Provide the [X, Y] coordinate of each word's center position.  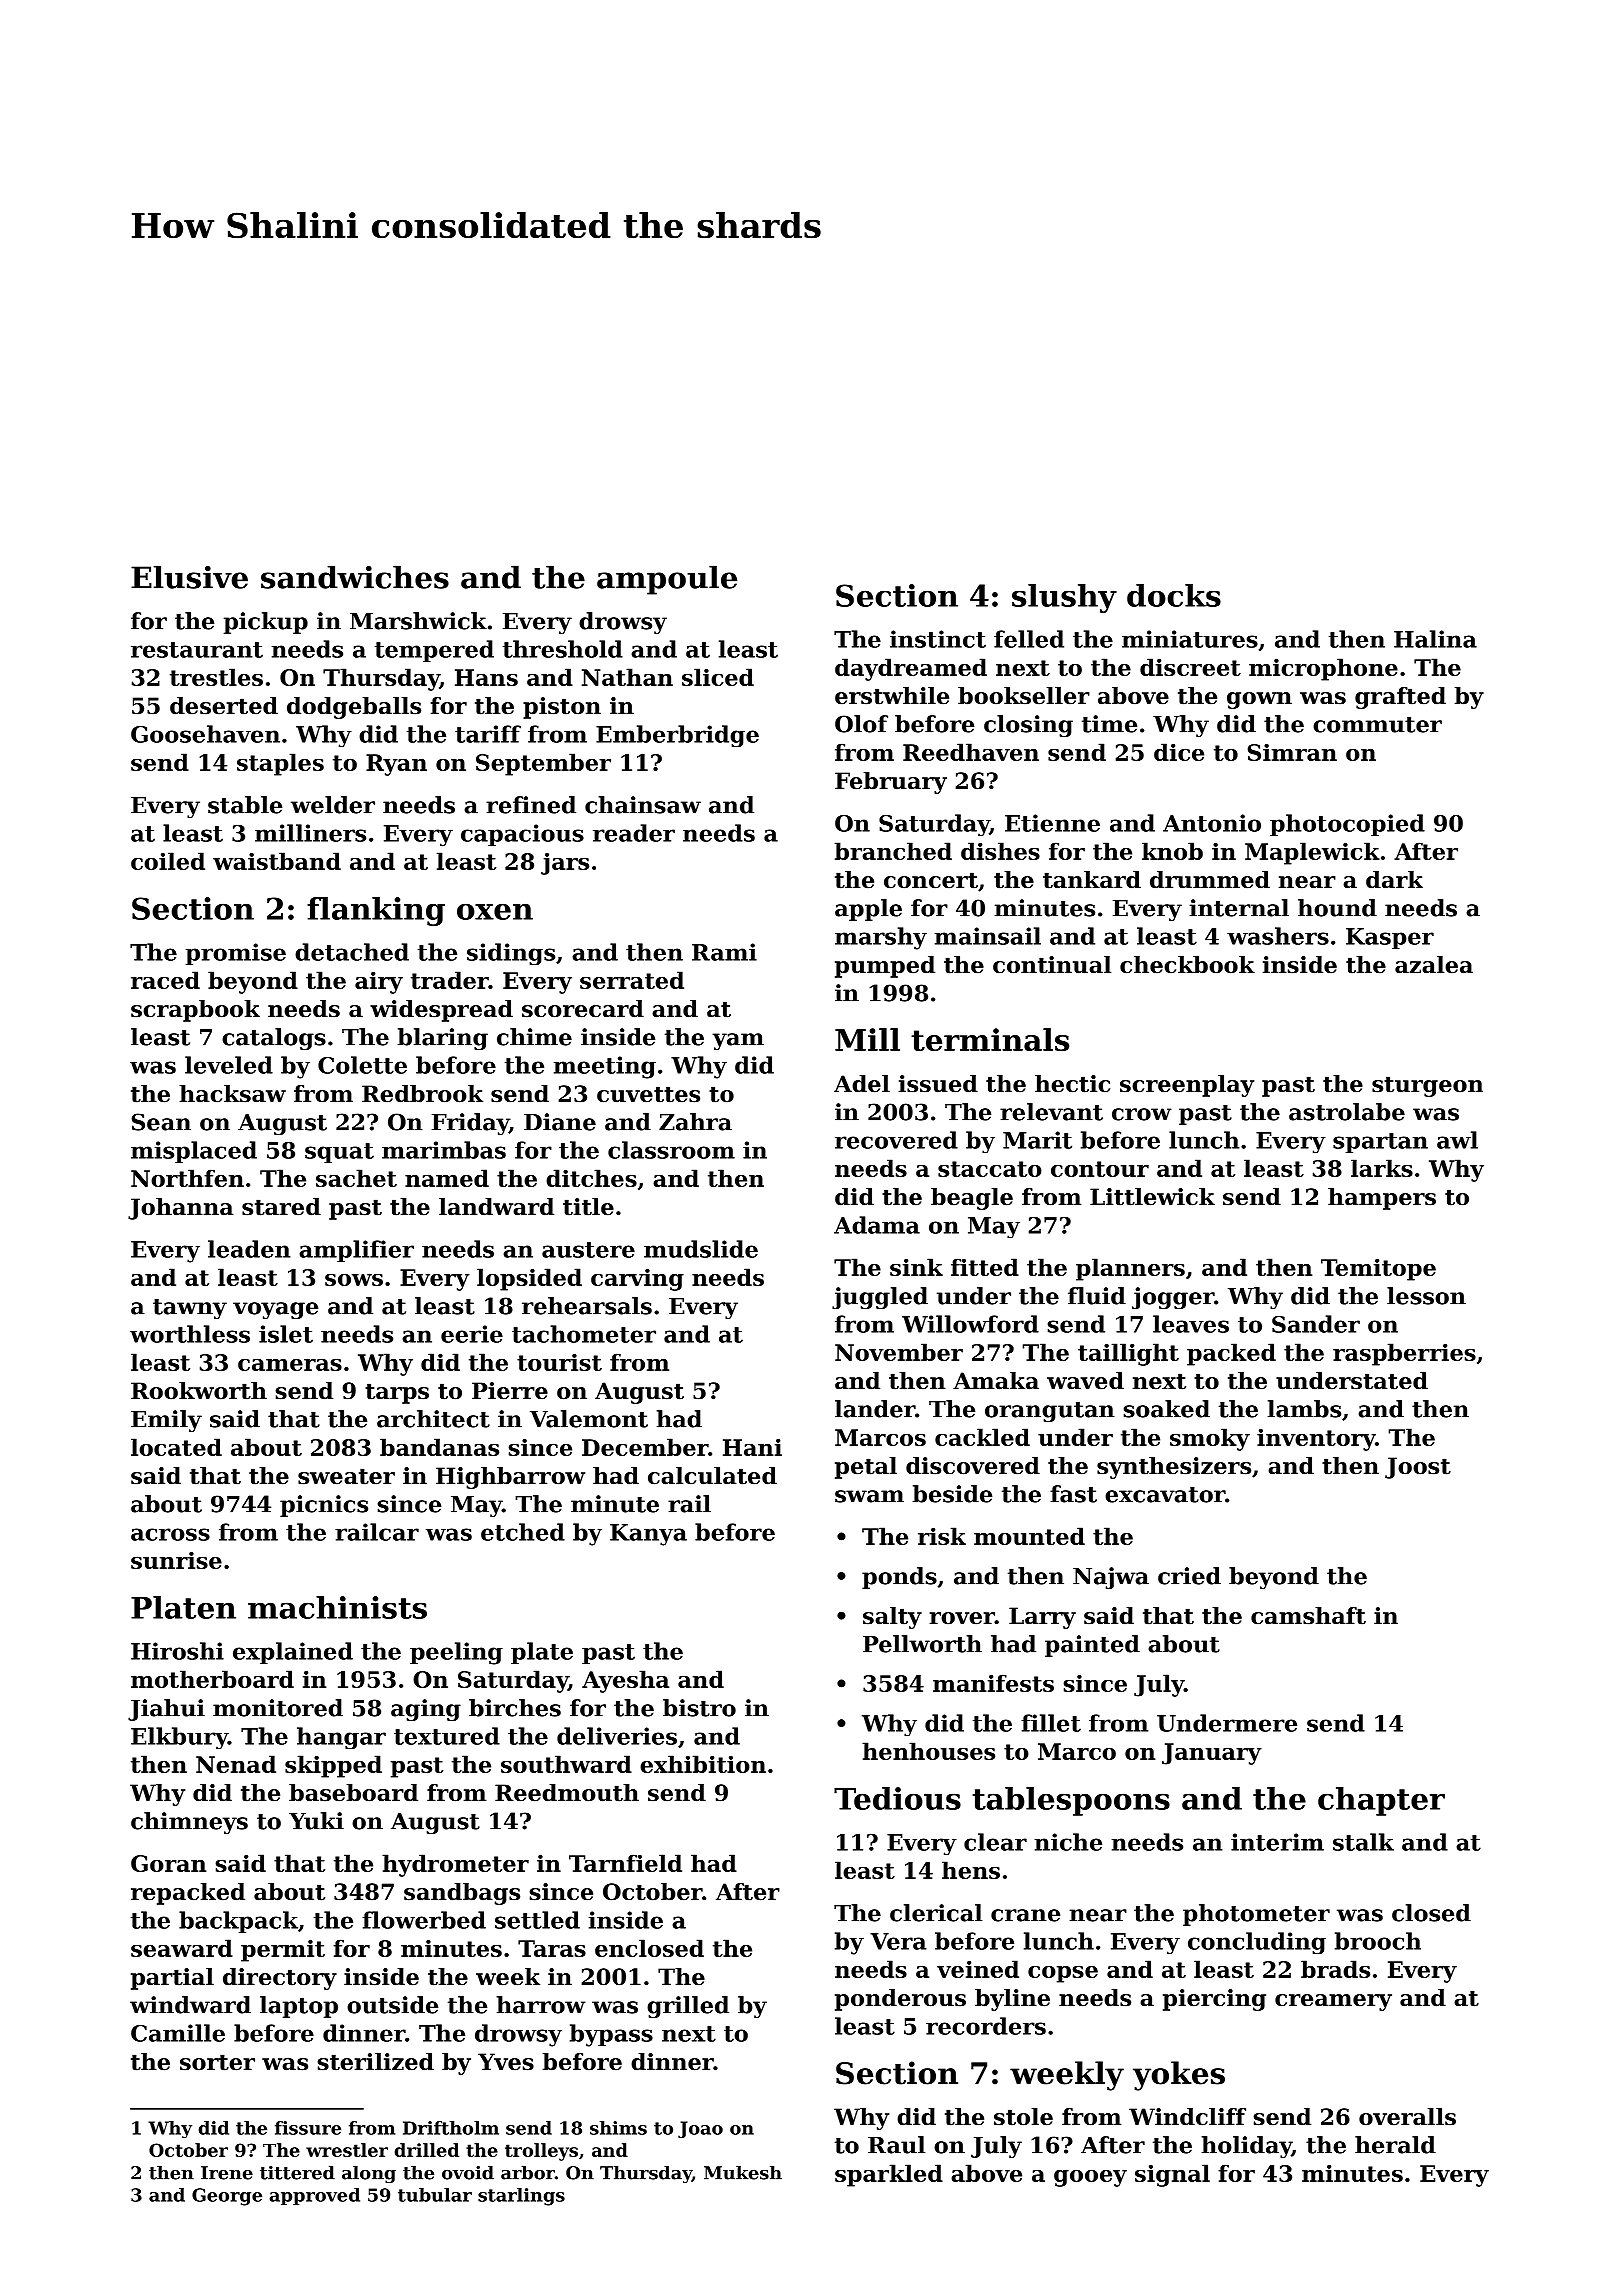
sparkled [889, 2175]
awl [1457, 1140]
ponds [899, 1578]
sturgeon [1427, 1086]
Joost [1418, 1468]
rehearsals [587, 1306]
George [227, 2197]
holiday [1246, 2147]
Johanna [181, 1209]
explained [293, 1653]
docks [1174, 595]
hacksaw [232, 1094]
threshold [563, 649]
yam [738, 1041]
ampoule [667, 580]
